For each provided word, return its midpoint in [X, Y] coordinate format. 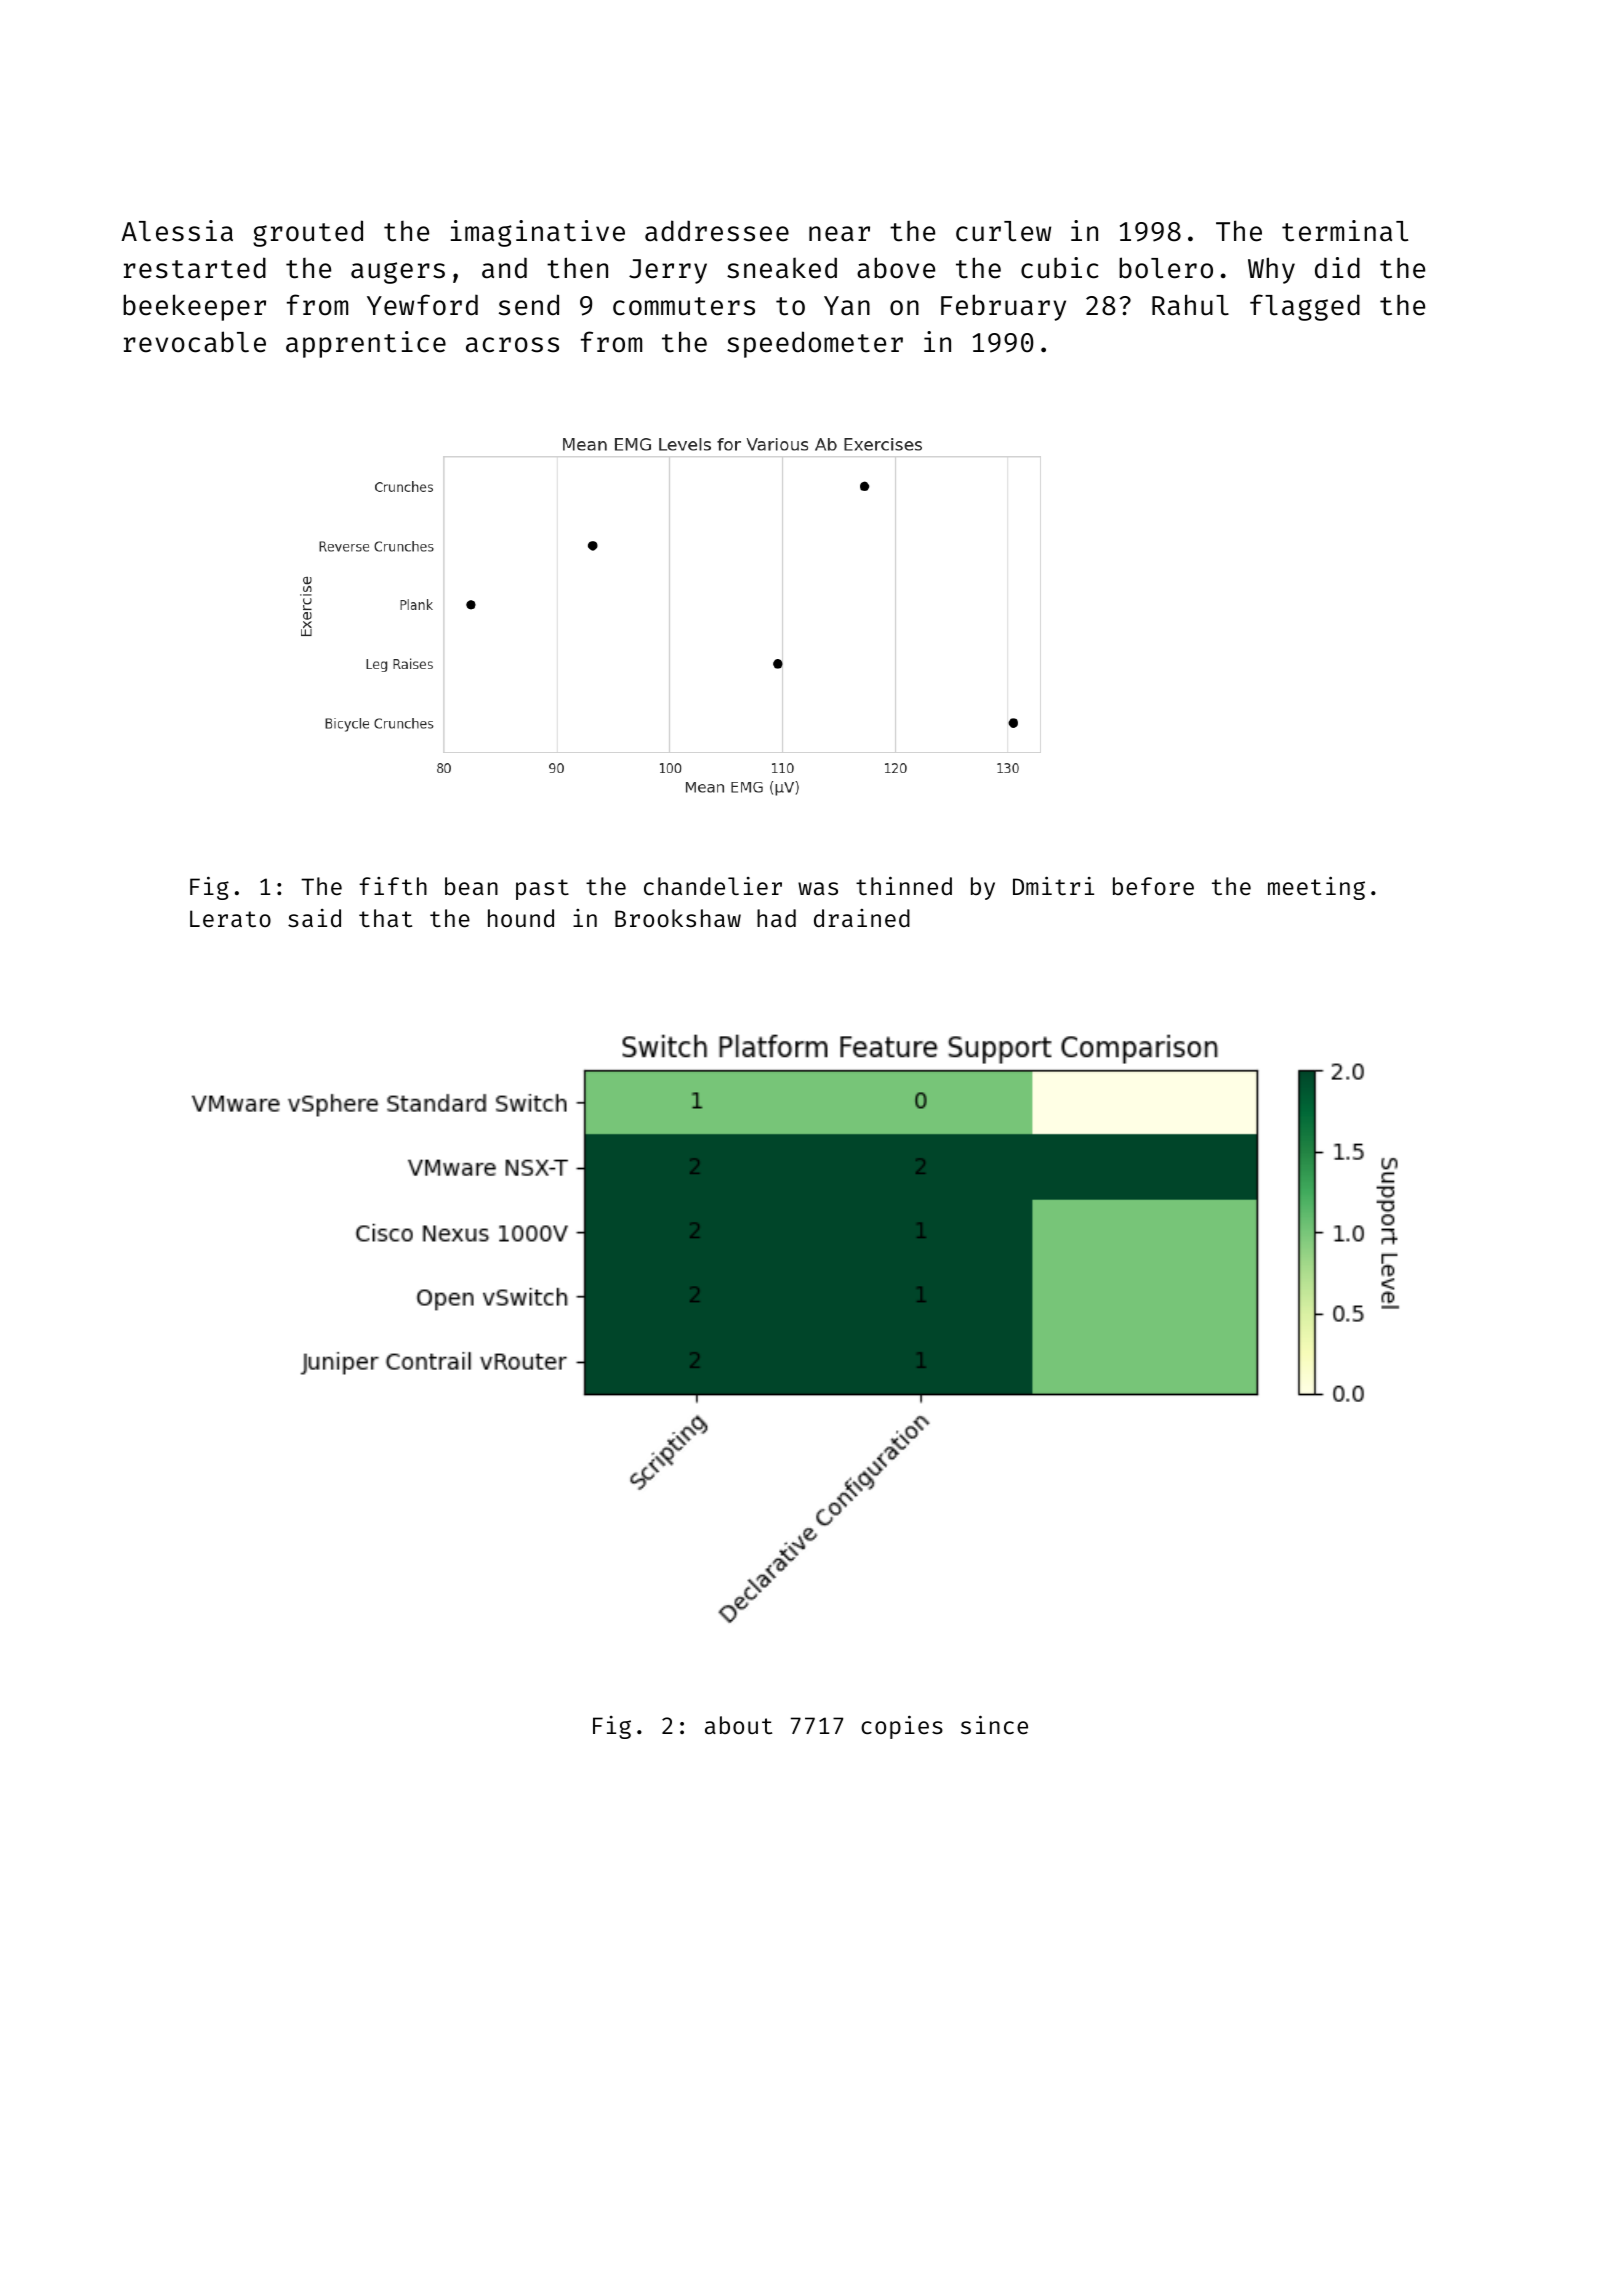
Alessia [177, 231]
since [994, 1724]
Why [1271, 270]
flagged [1305, 307]
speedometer [815, 344]
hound [521, 918]
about [738, 1725]
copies [902, 1727]
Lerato [230, 918]
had [776, 918]
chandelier [713, 886]
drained [862, 918]
